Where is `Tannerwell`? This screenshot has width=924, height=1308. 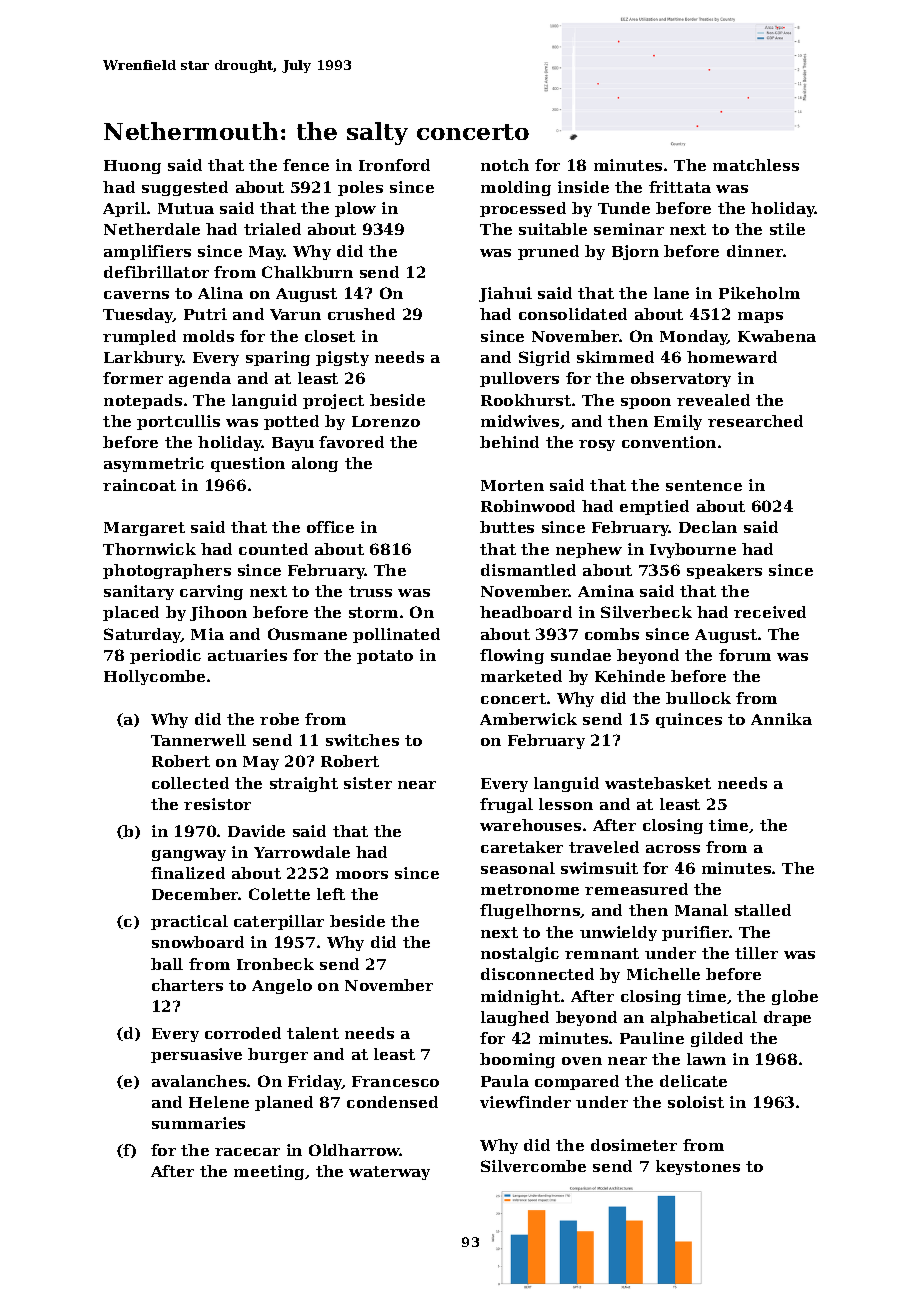 Tannerwell is located at coordinates (198, 740).
